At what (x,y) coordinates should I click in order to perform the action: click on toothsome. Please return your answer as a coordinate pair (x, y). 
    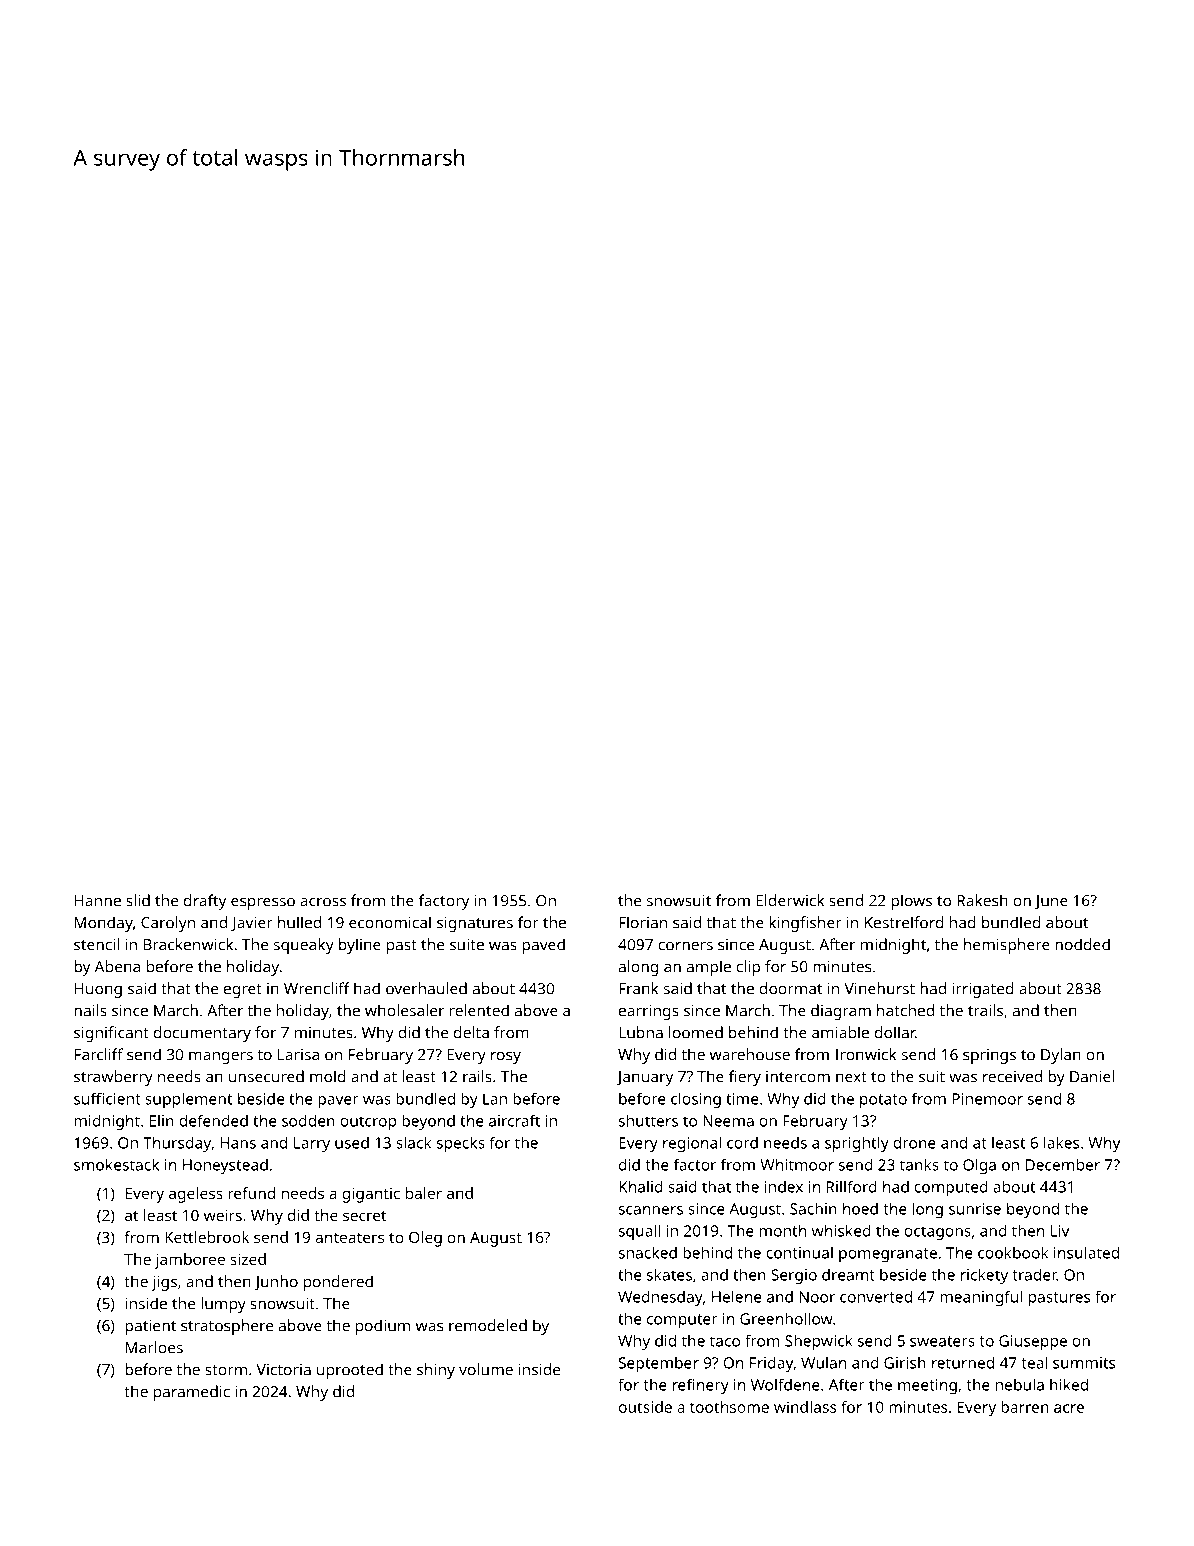
    Looking at the image, I should click on (729, 1407).
